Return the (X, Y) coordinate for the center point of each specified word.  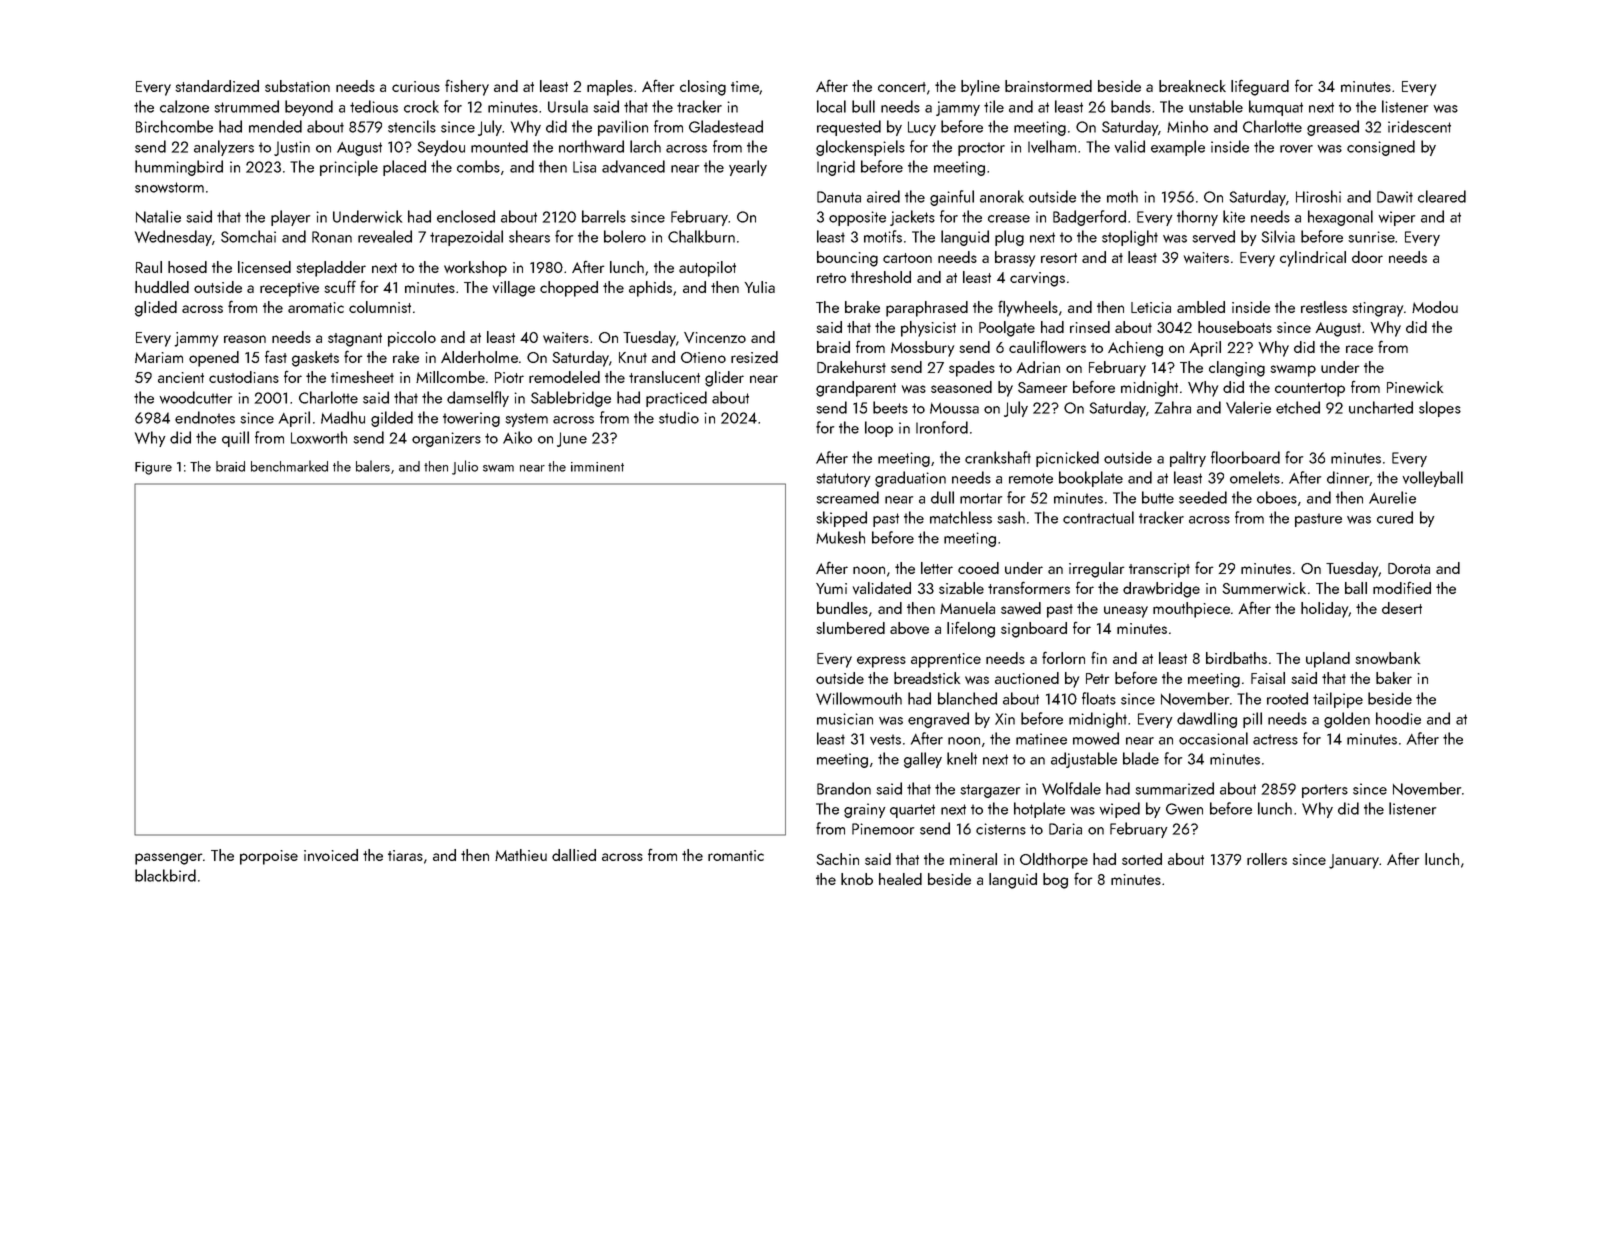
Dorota (1409, 568)
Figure (153, 468)
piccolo (412, 339)
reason (245, 339)
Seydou (441, 148)
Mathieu (521, 855)
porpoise (269, 857)
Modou (1435, 307)
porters (1325, 791)
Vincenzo (715, 337)
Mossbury (922, 349)
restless (1324, 307)
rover (1296, 149)
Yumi (831, 588)
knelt (962, 758)
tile (994, 106)
